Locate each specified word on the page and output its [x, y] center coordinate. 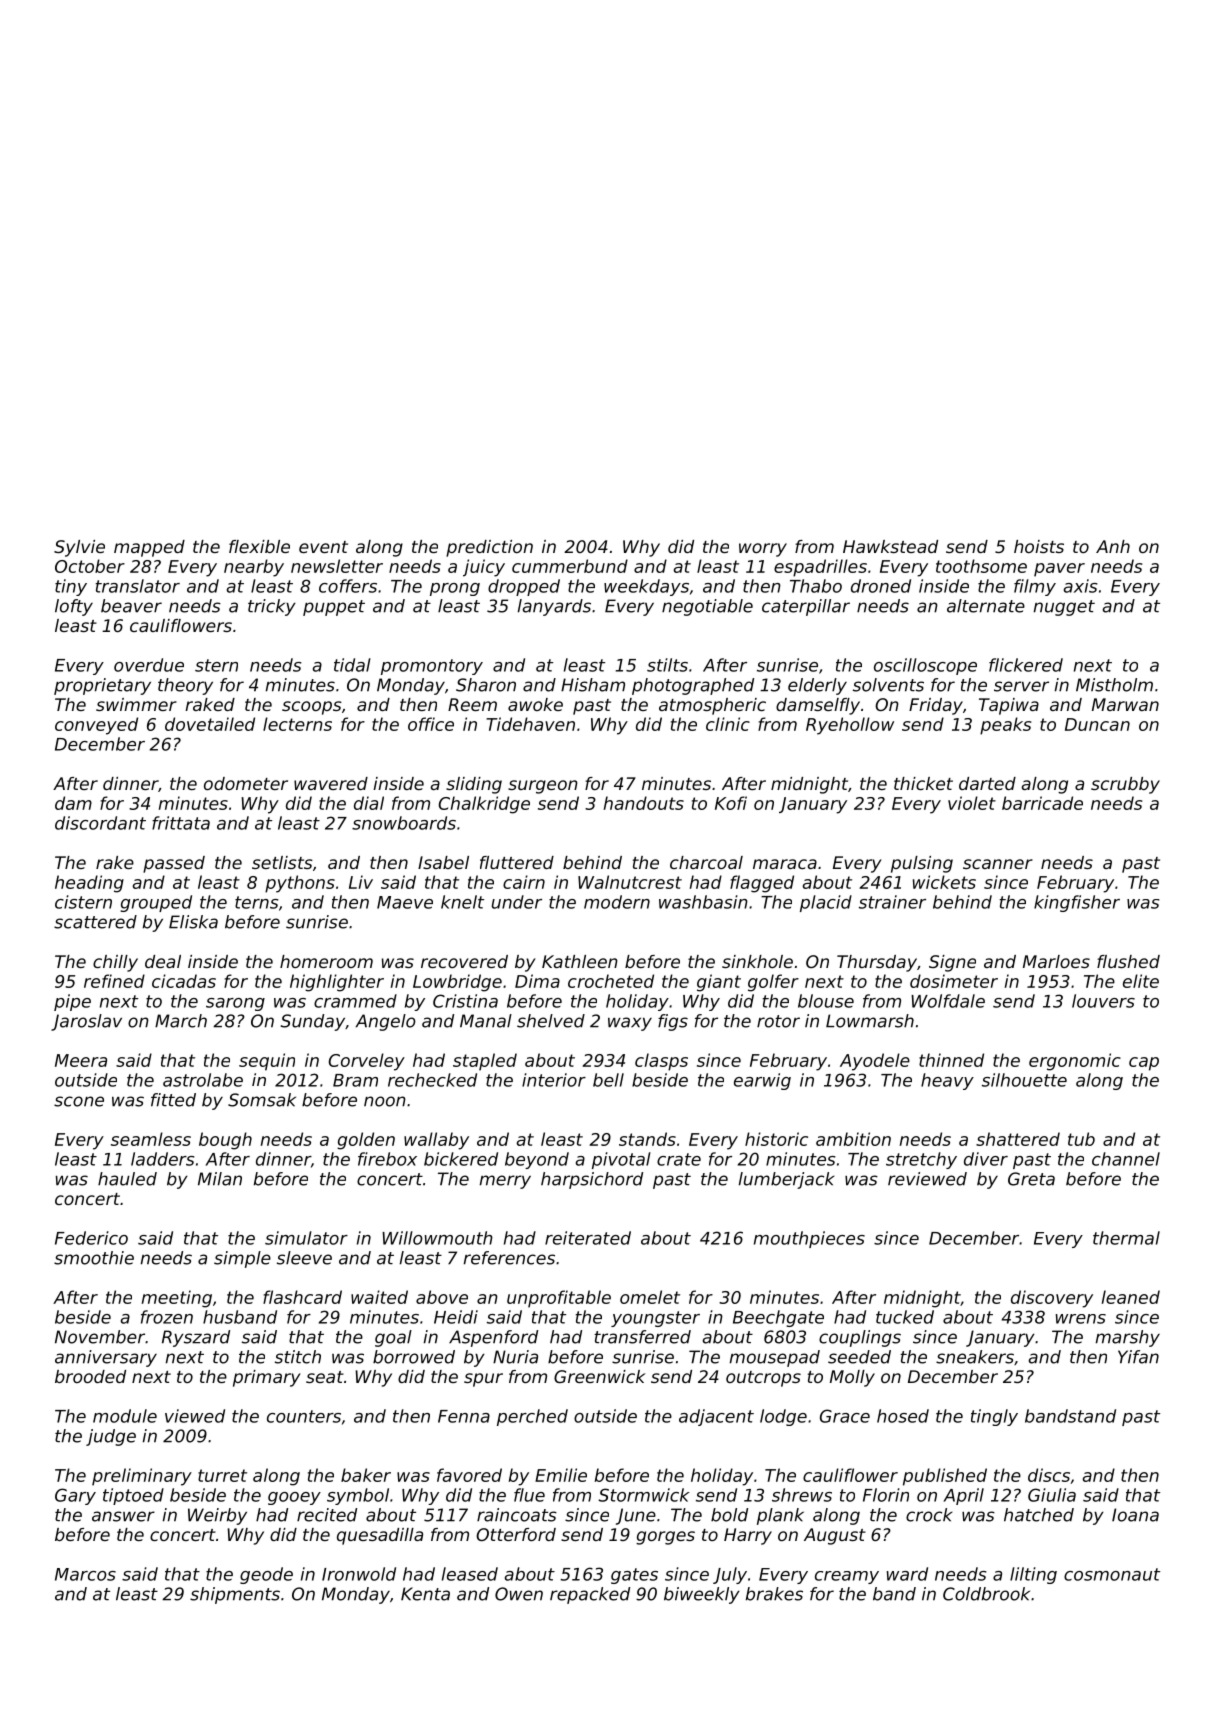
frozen [167, 1317]
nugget [1064, 608]
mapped [149, 548]
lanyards [554, 607]
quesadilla [380, 1536]
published [945, 1477]
